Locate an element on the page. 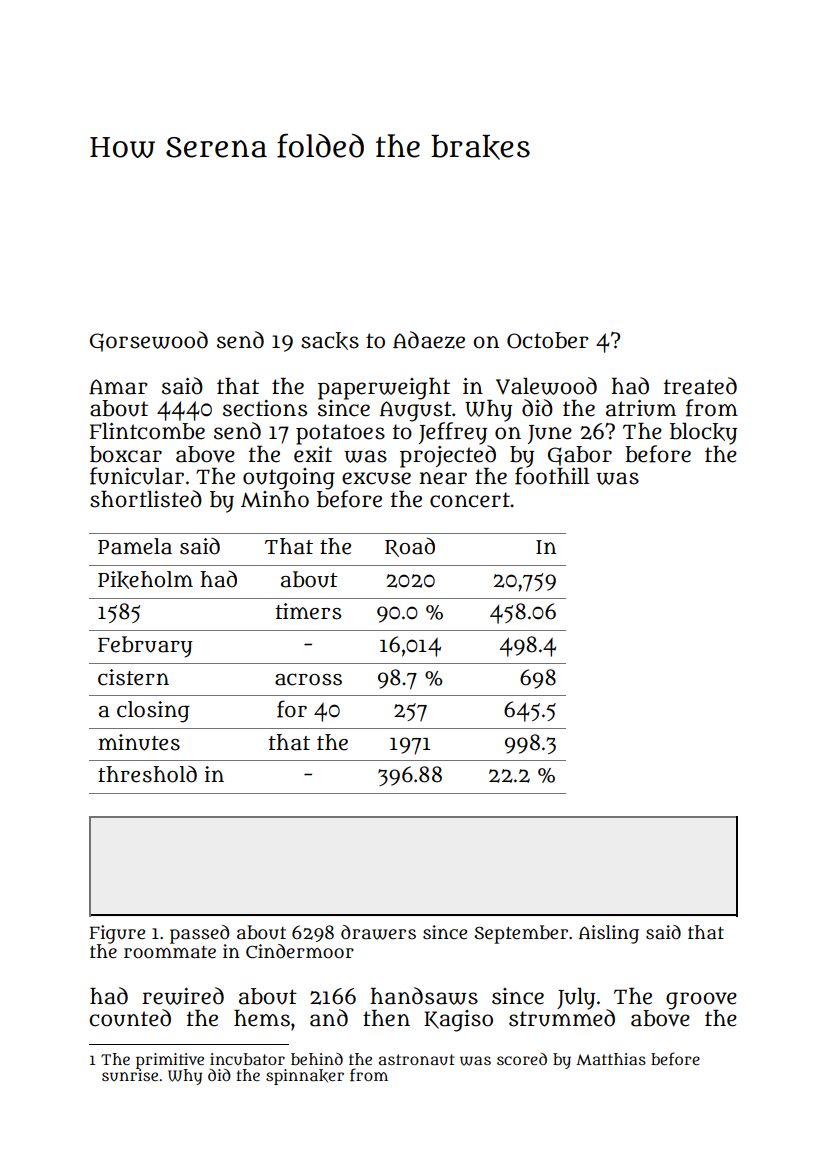 This document has height=1173, width=827. across is located at coordinates (308, 679).
